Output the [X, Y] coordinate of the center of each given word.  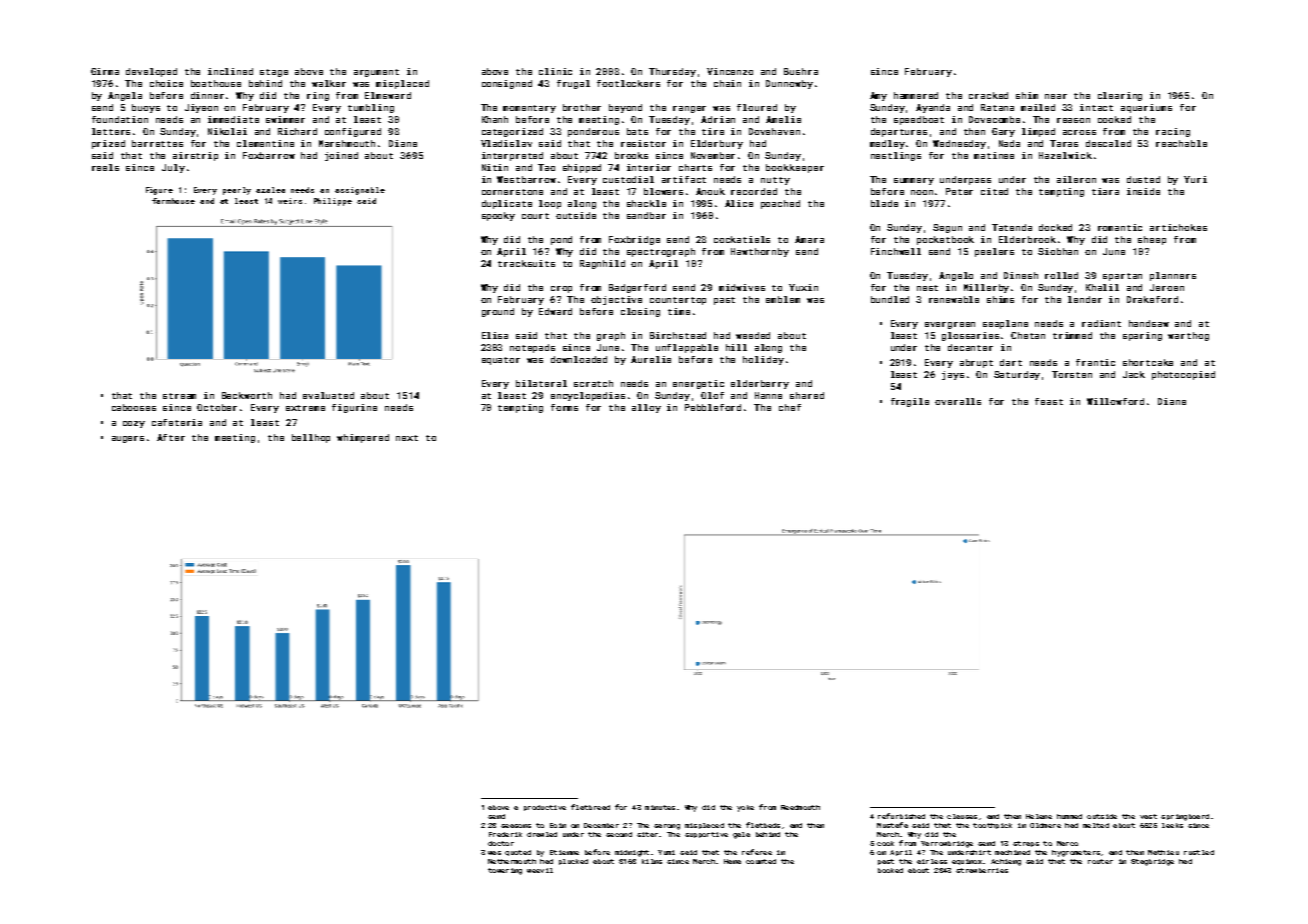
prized [108, 144]
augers [128, 439]
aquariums [1146, 108]
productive [545, 808]
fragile [910, 402]
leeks [1172, 825]
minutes [660, 807]
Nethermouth [512, 861]
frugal [573, 84]
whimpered [363, 438]
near [1056, 96]
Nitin [495, 167]
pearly [237, 191]
